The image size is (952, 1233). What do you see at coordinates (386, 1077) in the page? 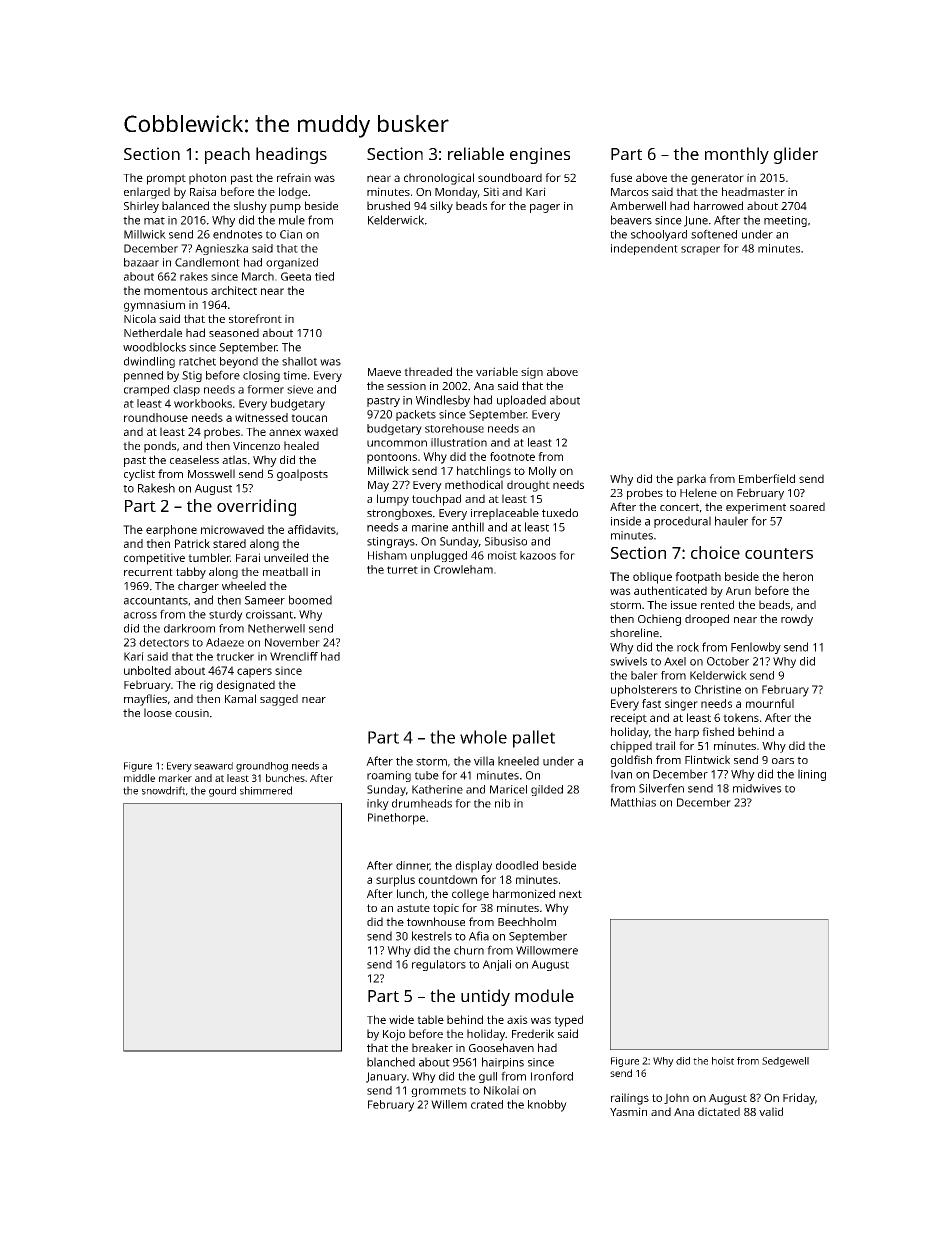
I see `January` at bounding box center [386, 1077].
